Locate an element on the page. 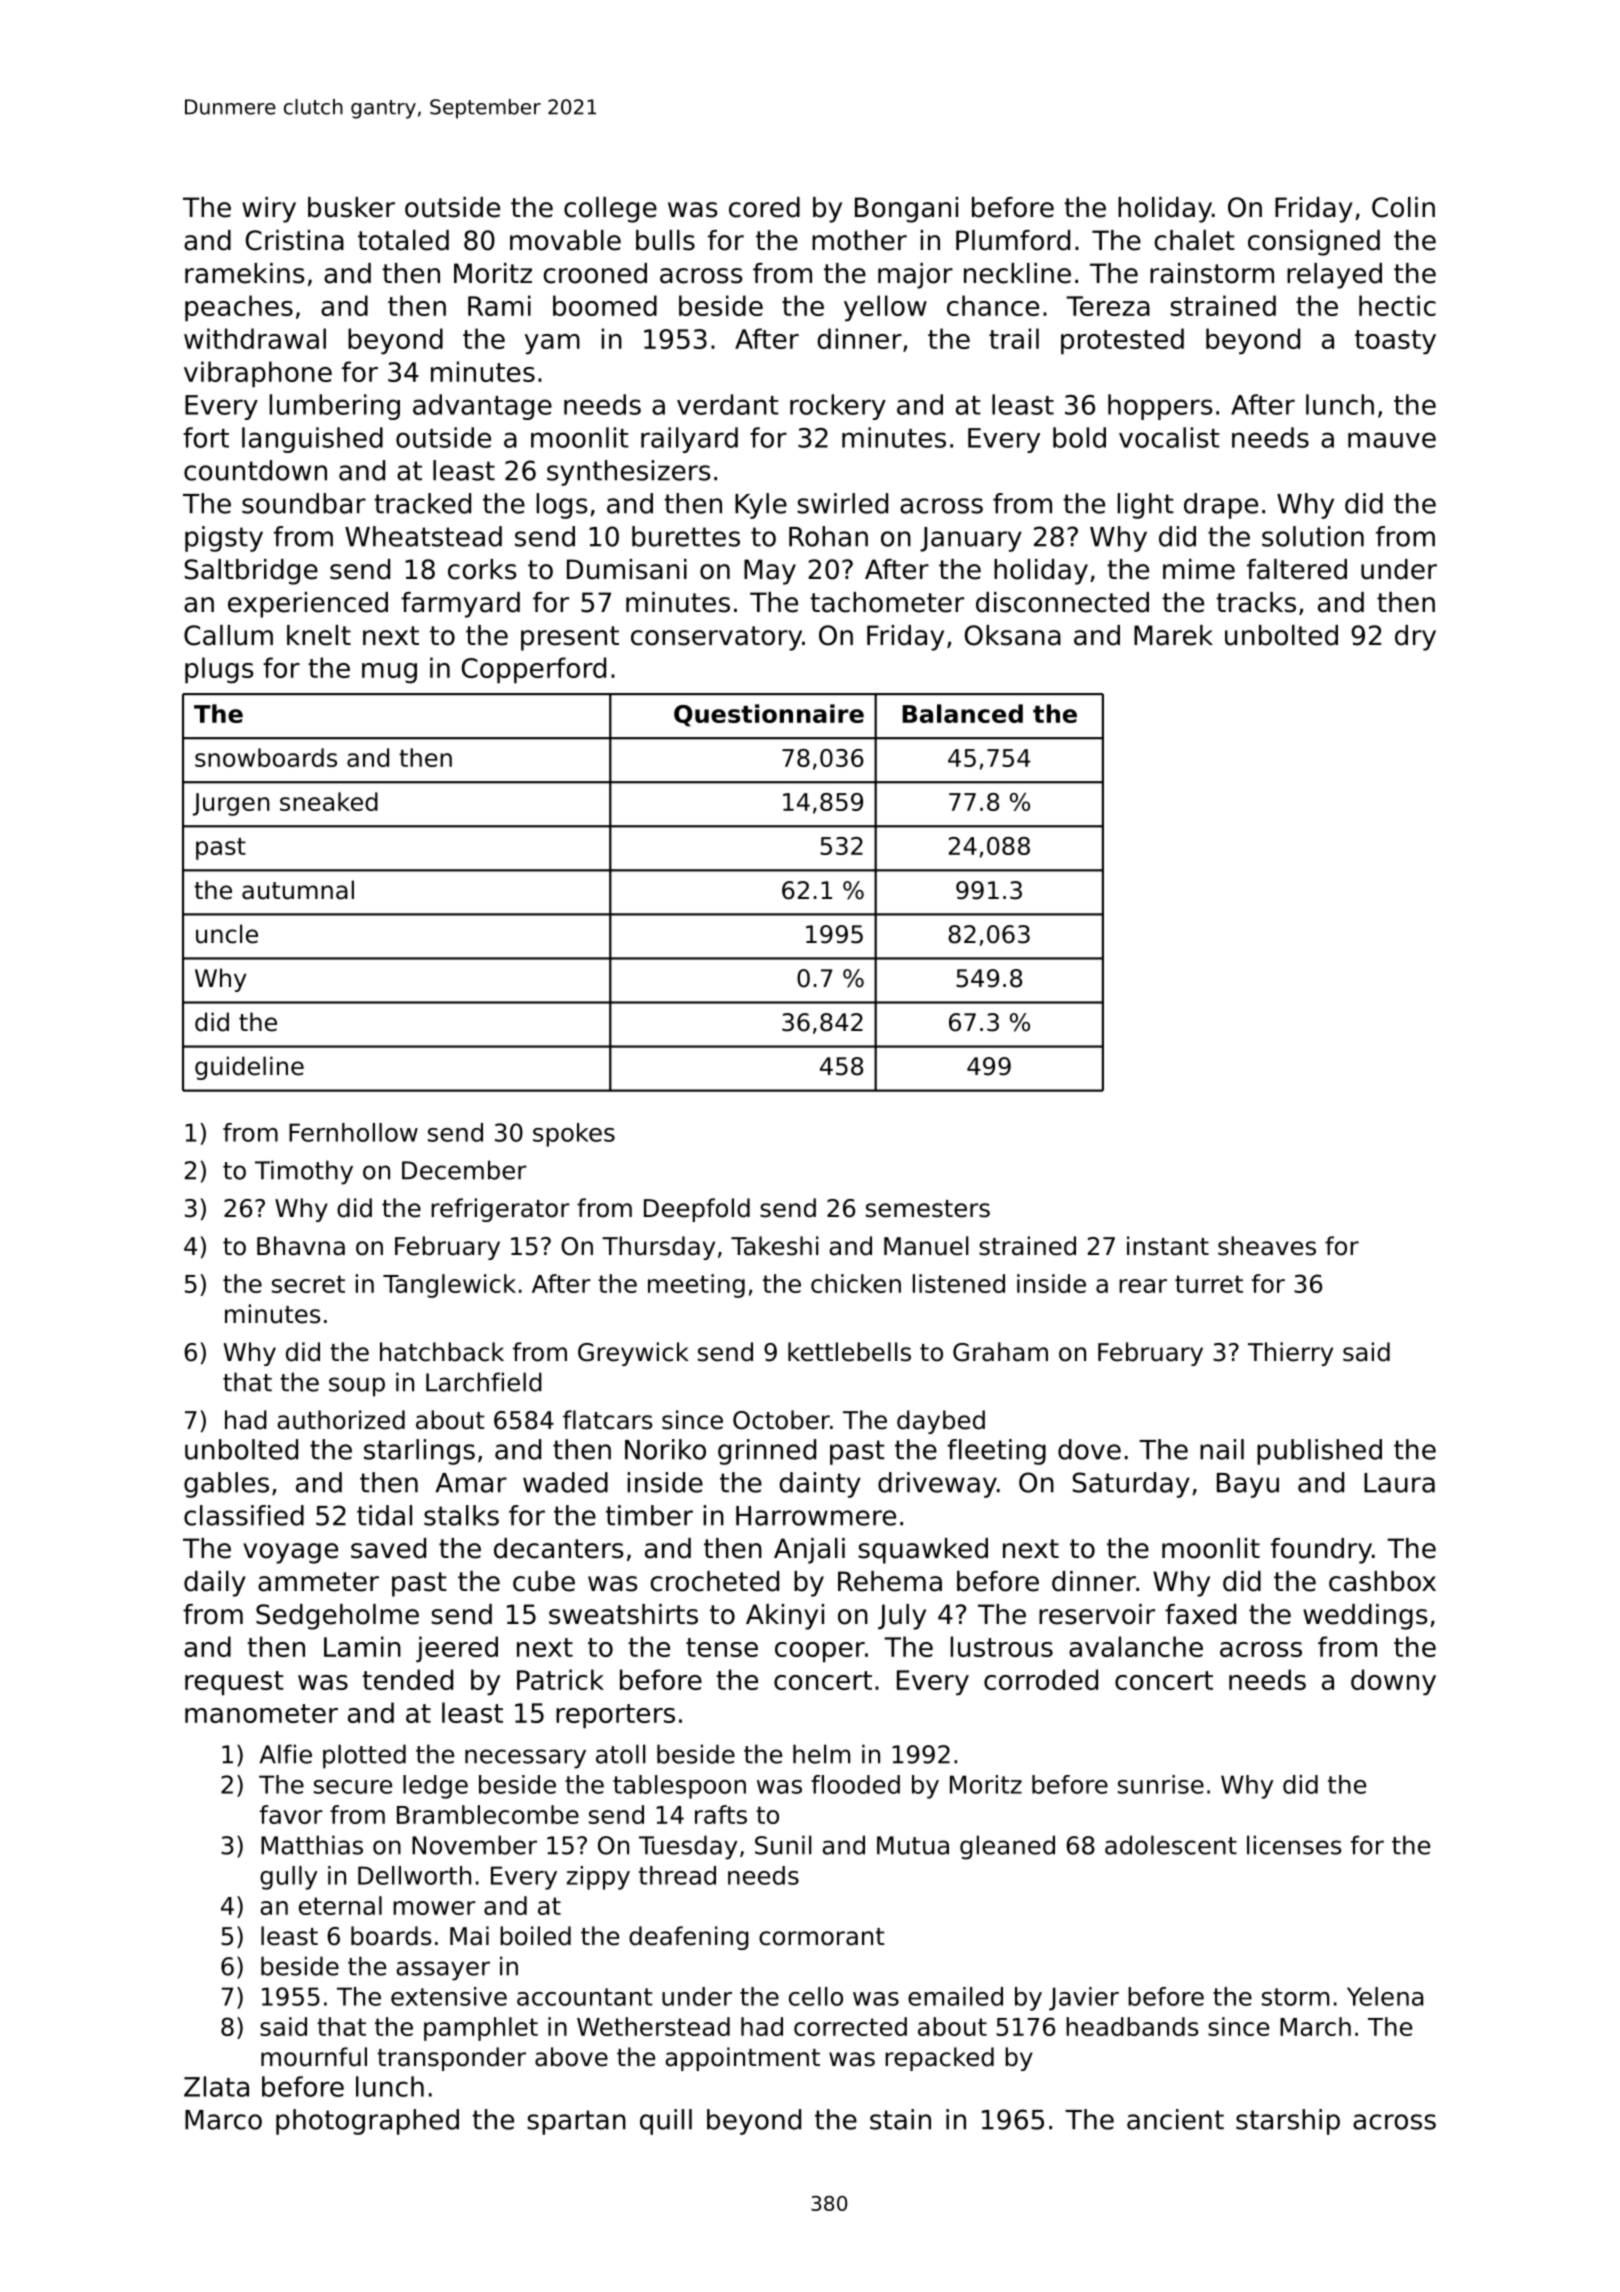 This page has height=2292, width=1620. chalet is located at coordinates (1194, 240).
